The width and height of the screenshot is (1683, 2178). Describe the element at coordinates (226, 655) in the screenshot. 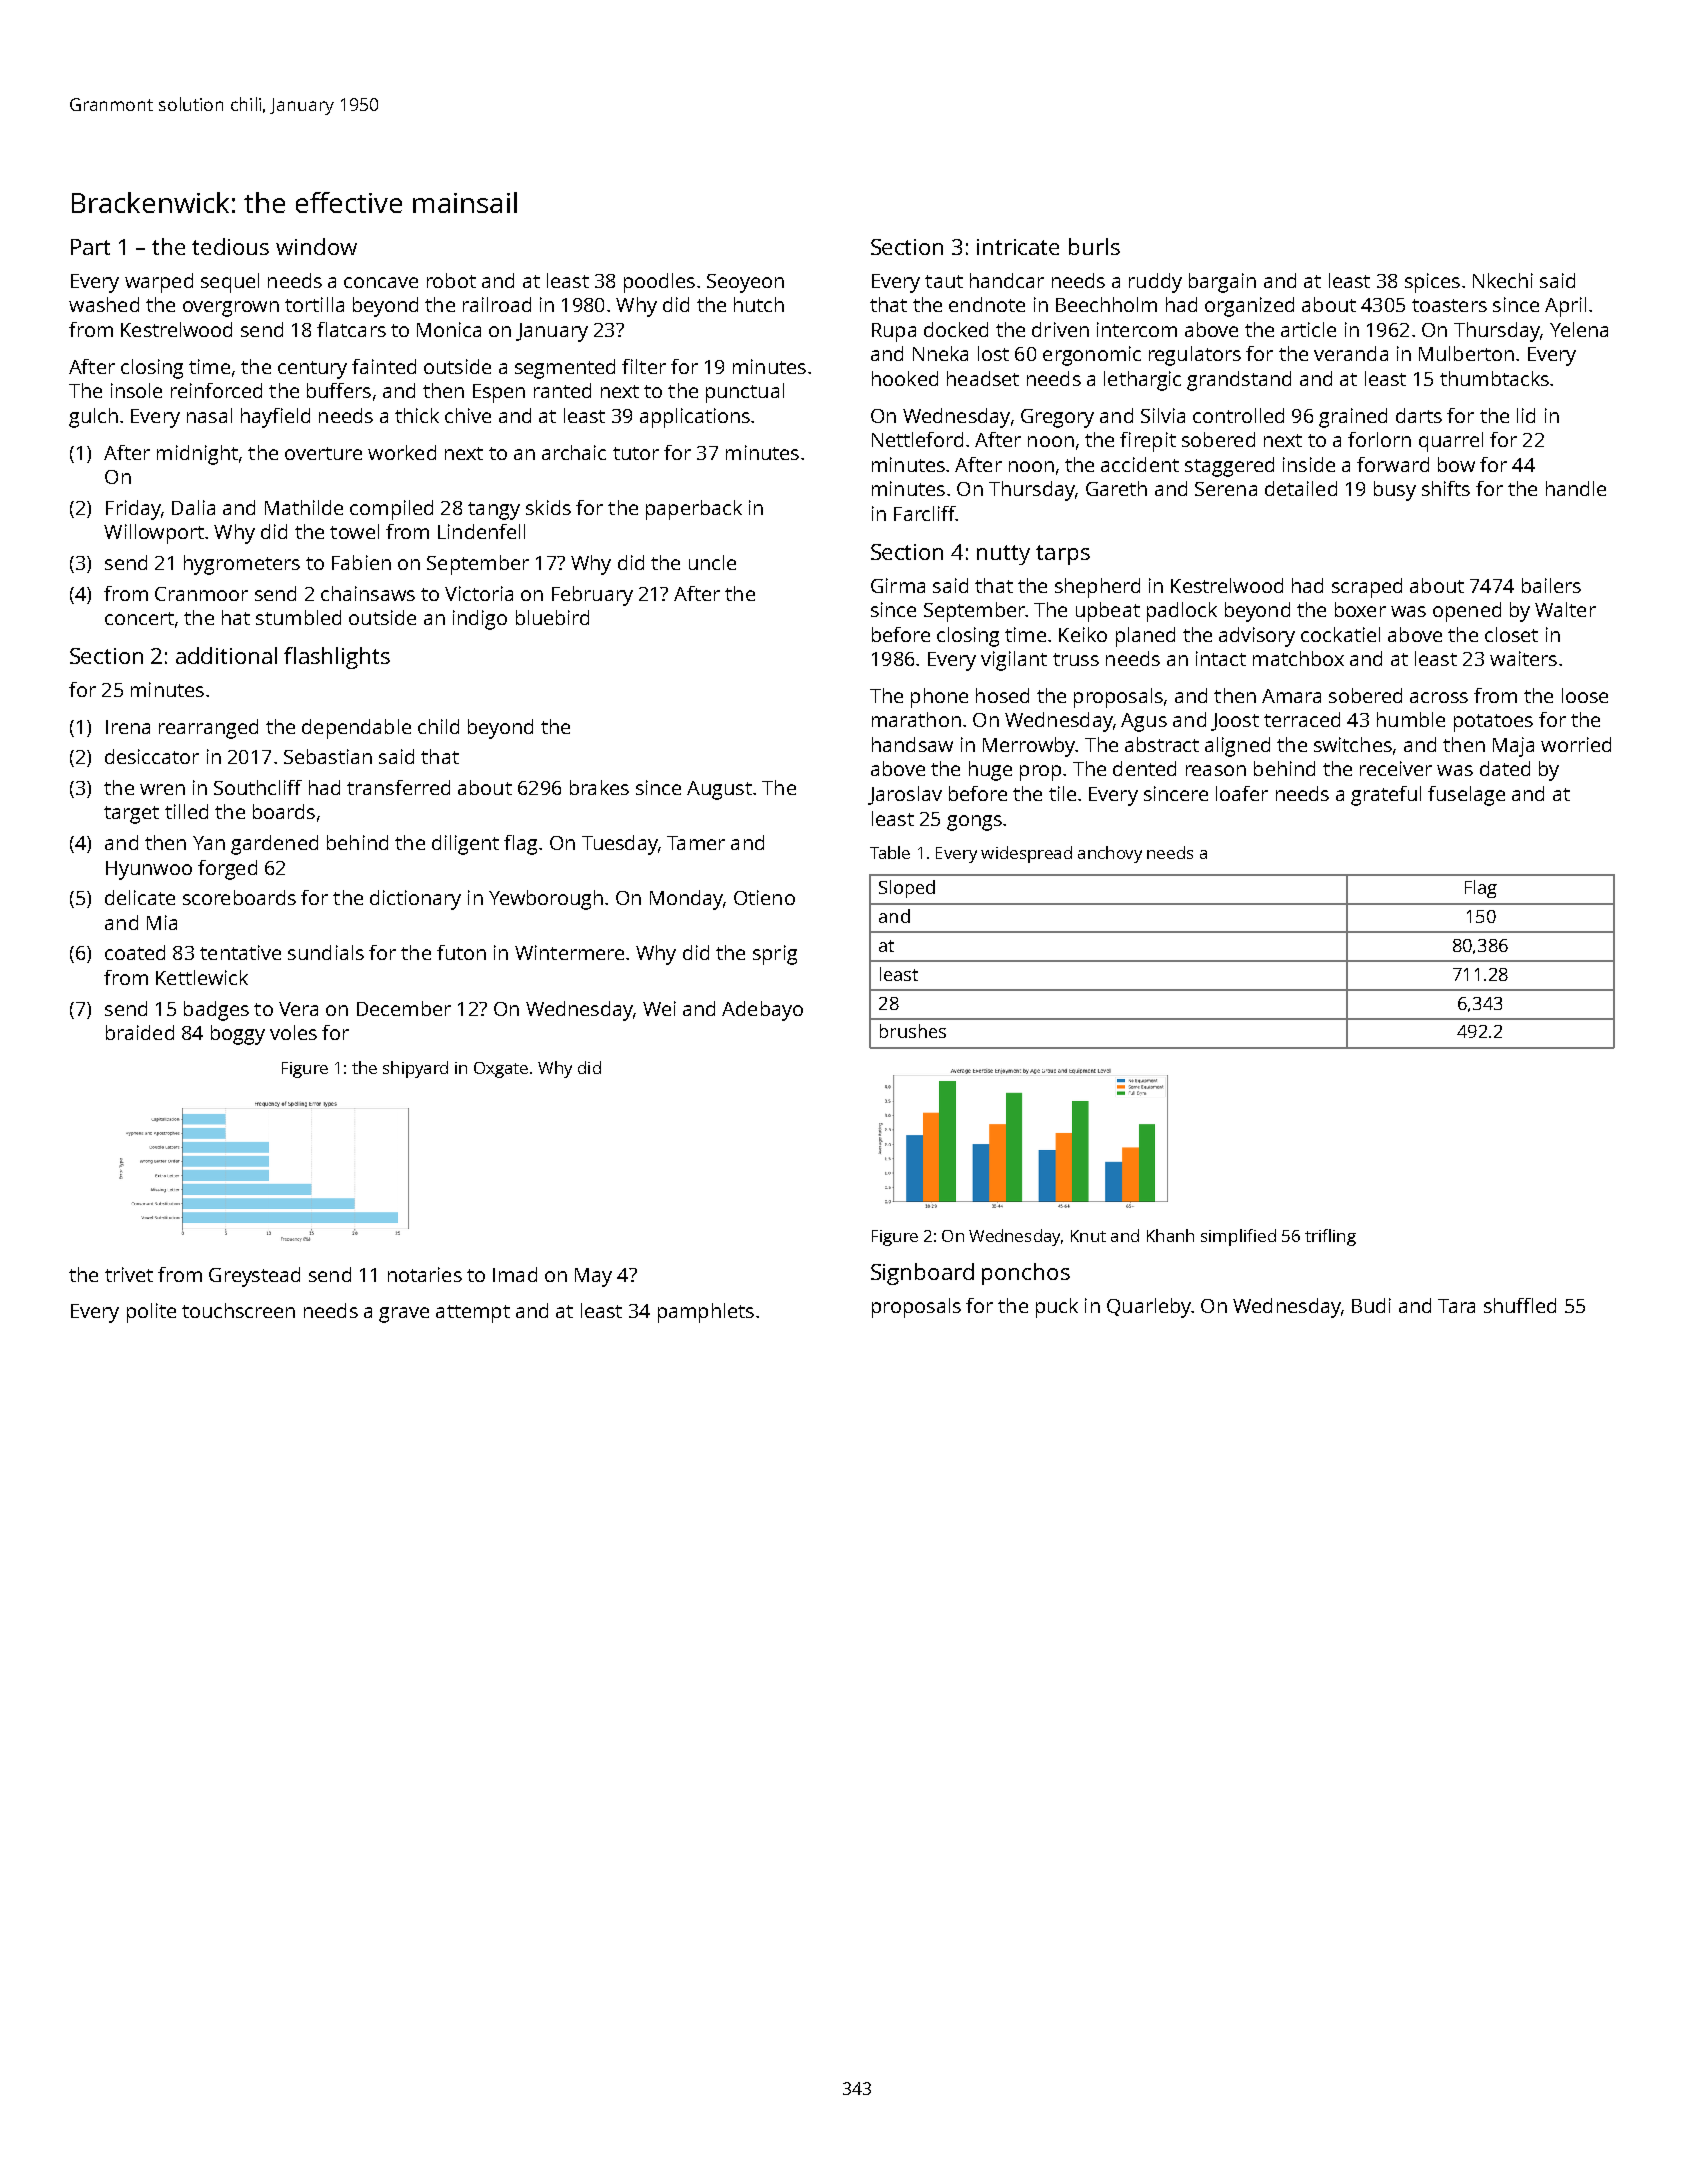

I see `additional` at that location.
